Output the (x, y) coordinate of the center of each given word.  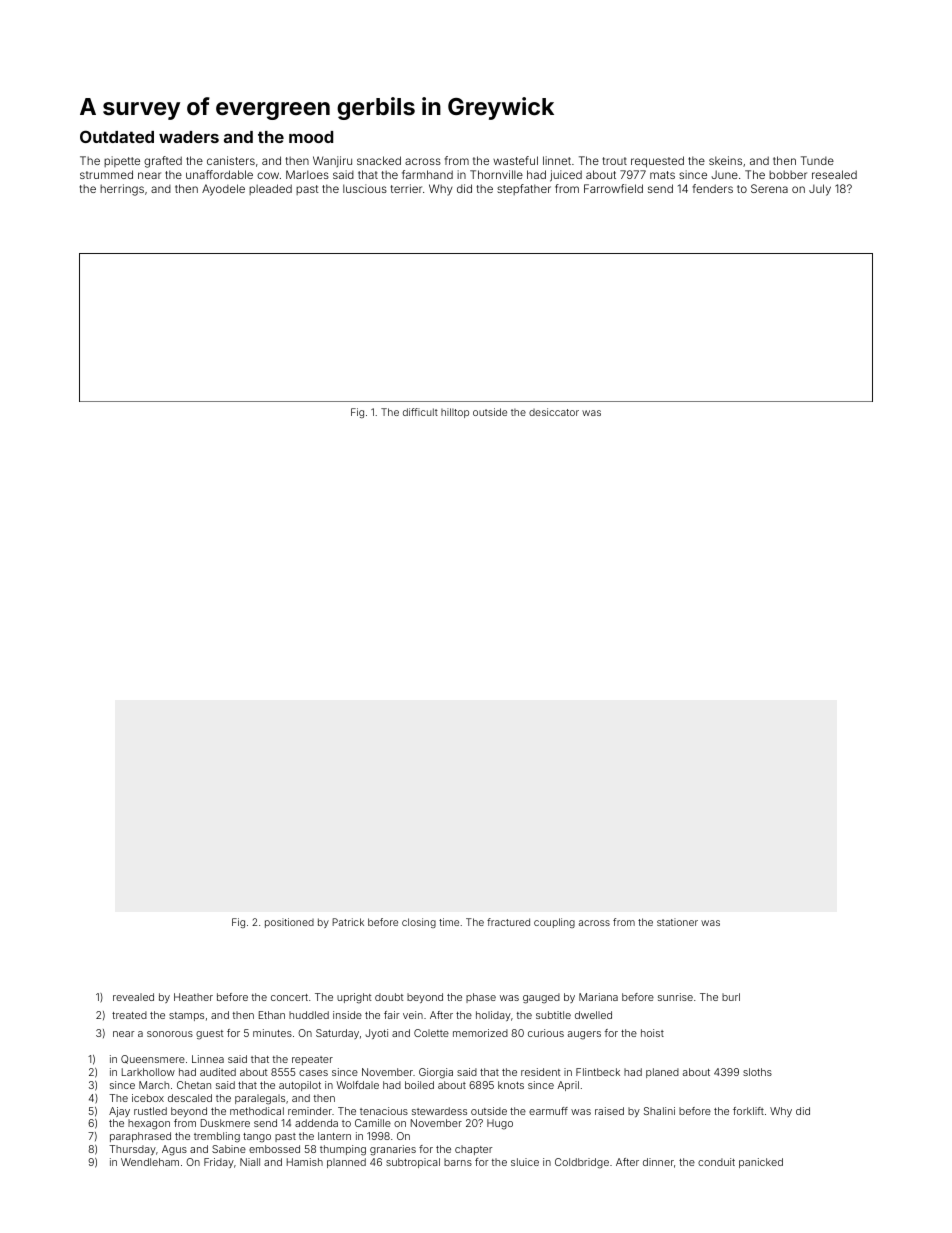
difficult (420, 412)
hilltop (455, 413)
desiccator (554, 412)
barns (458, 1162)
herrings (122, 190)
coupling (554, 923)
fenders (713, 188)
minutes (272, 1033)
